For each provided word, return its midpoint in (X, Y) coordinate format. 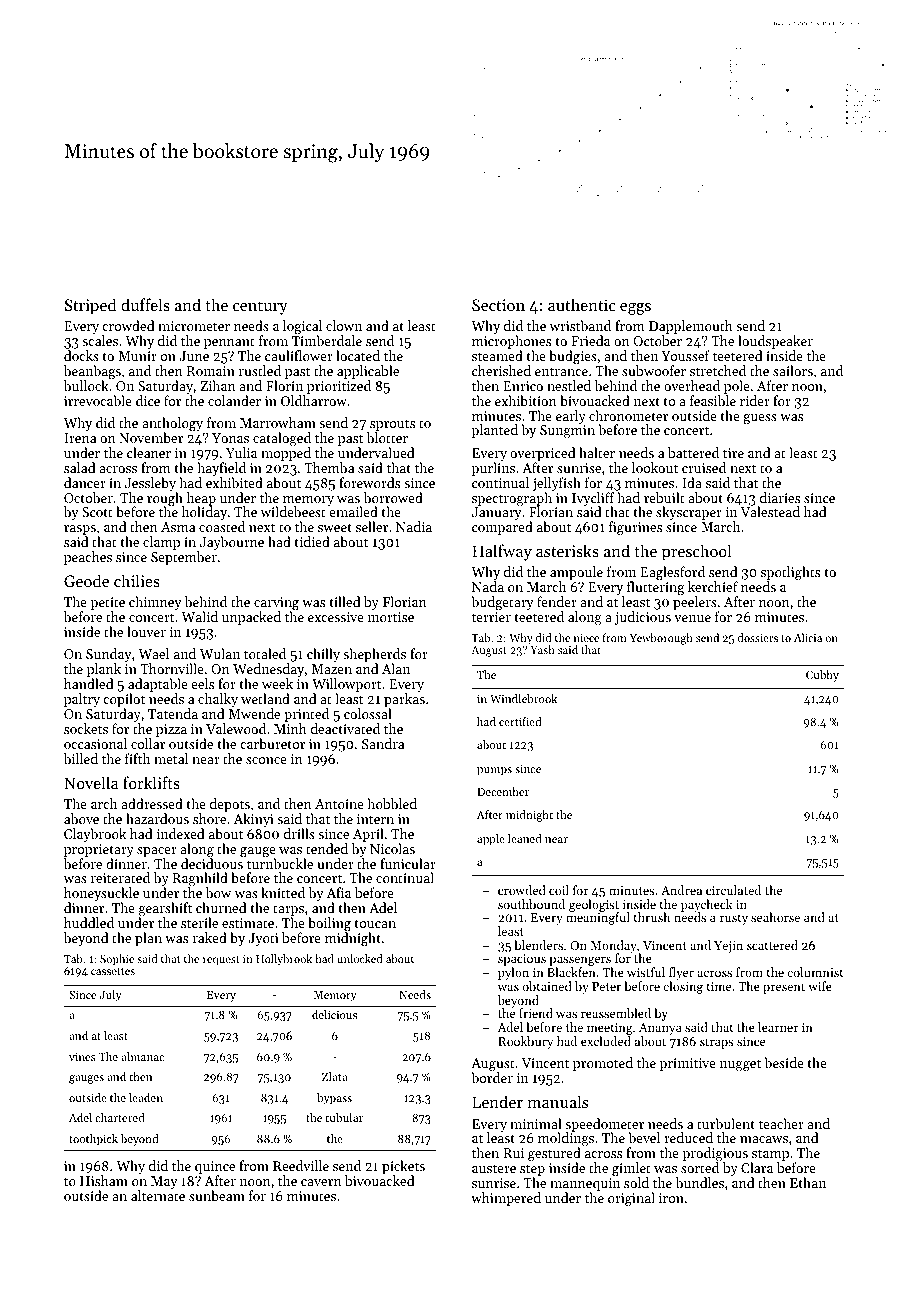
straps (717, 1043)
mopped (286, 454)
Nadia (414, 526)
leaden (146, 1097)
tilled (344, 601)
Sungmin (567, 431)
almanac (142, 1056)
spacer (157, 852)
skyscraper (689, 513)
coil (559, 890)
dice (148, 400)
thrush (652, 917)
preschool (697, 552)
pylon (513, 973)
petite (108, 603)
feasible (713, 400)
